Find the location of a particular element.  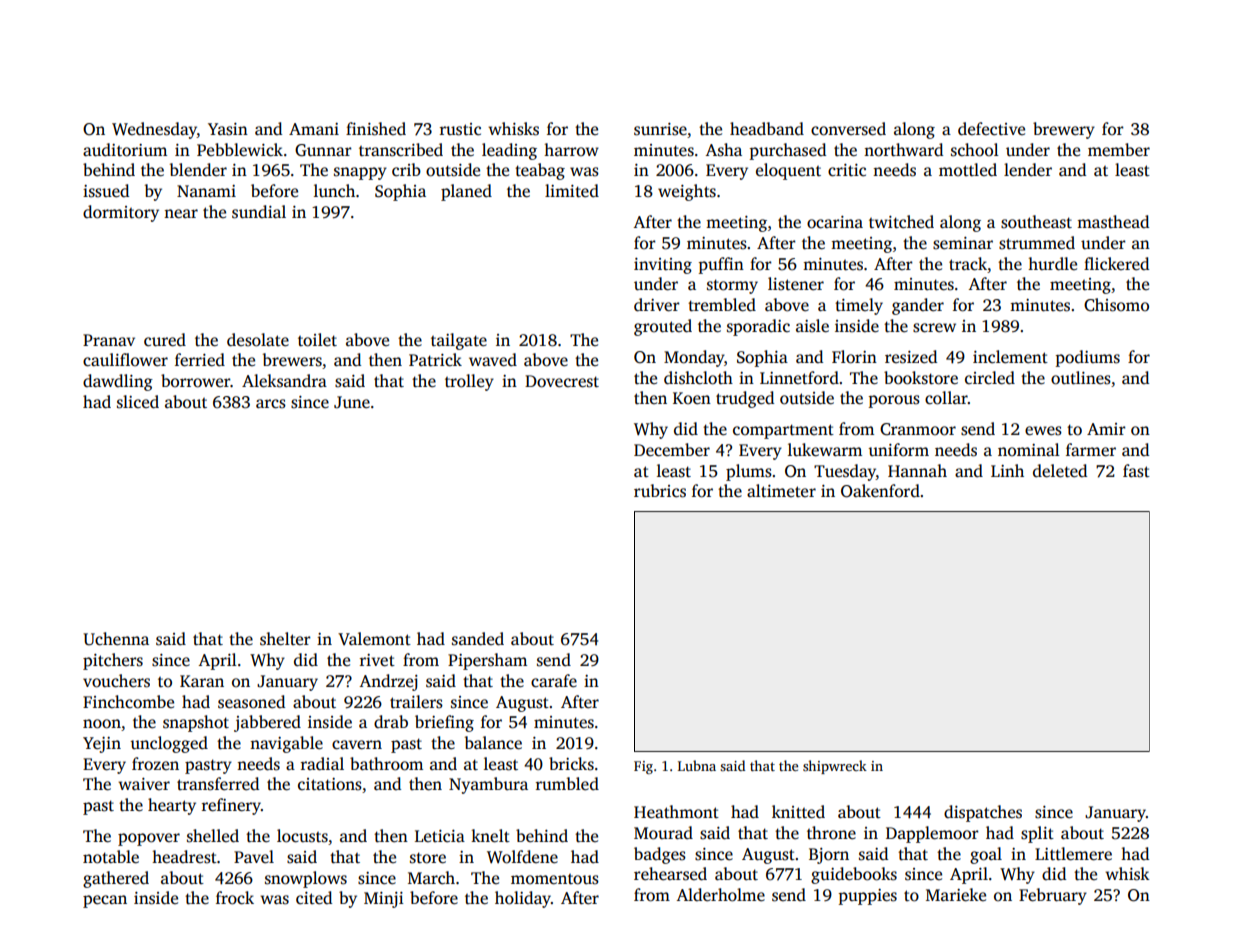

headrest is located at coordinates (184, 857).
